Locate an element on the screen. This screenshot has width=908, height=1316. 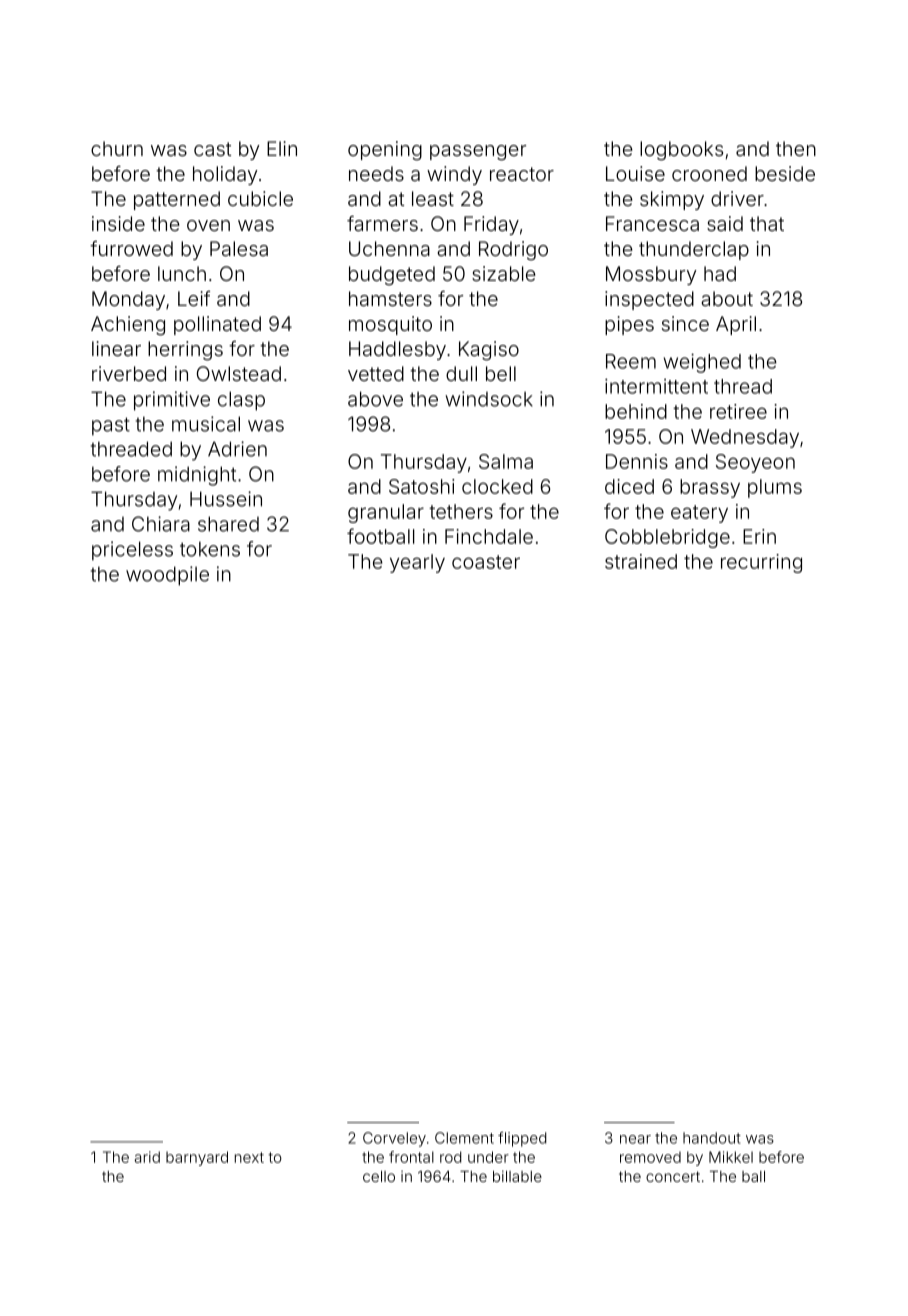
skimpy is located at coordinates (672, 200).
